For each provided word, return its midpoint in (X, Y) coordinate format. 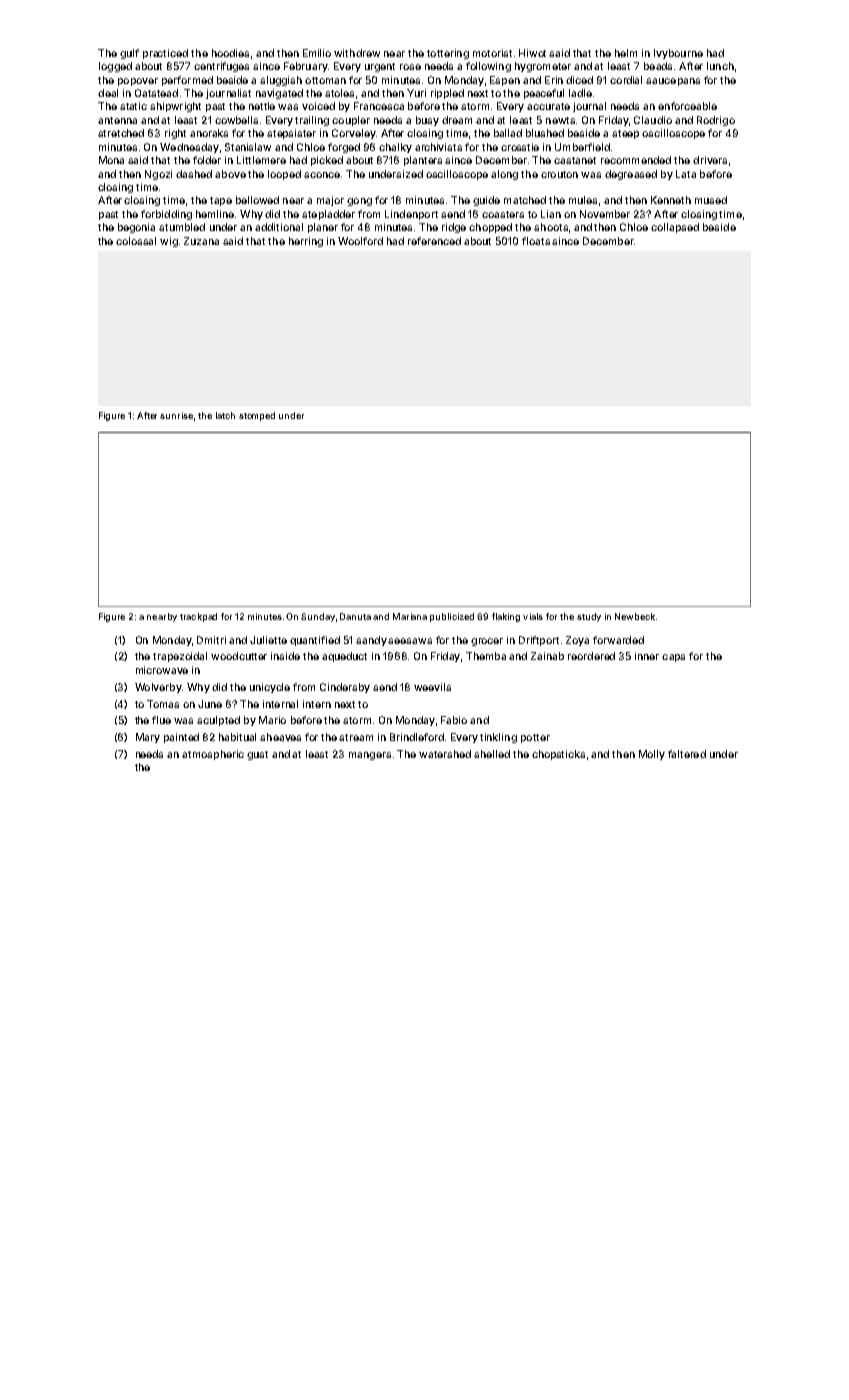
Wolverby (158, 688)
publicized (452, 617)
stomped (257, 416)
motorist (492, 53)
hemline (215, 214)
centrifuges (221, 67)
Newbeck (635, 616)
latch (225, 415)
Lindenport (411, 215)
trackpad (198, 617)
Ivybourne (678, 54)
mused (711, 200)
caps (673, 658)
